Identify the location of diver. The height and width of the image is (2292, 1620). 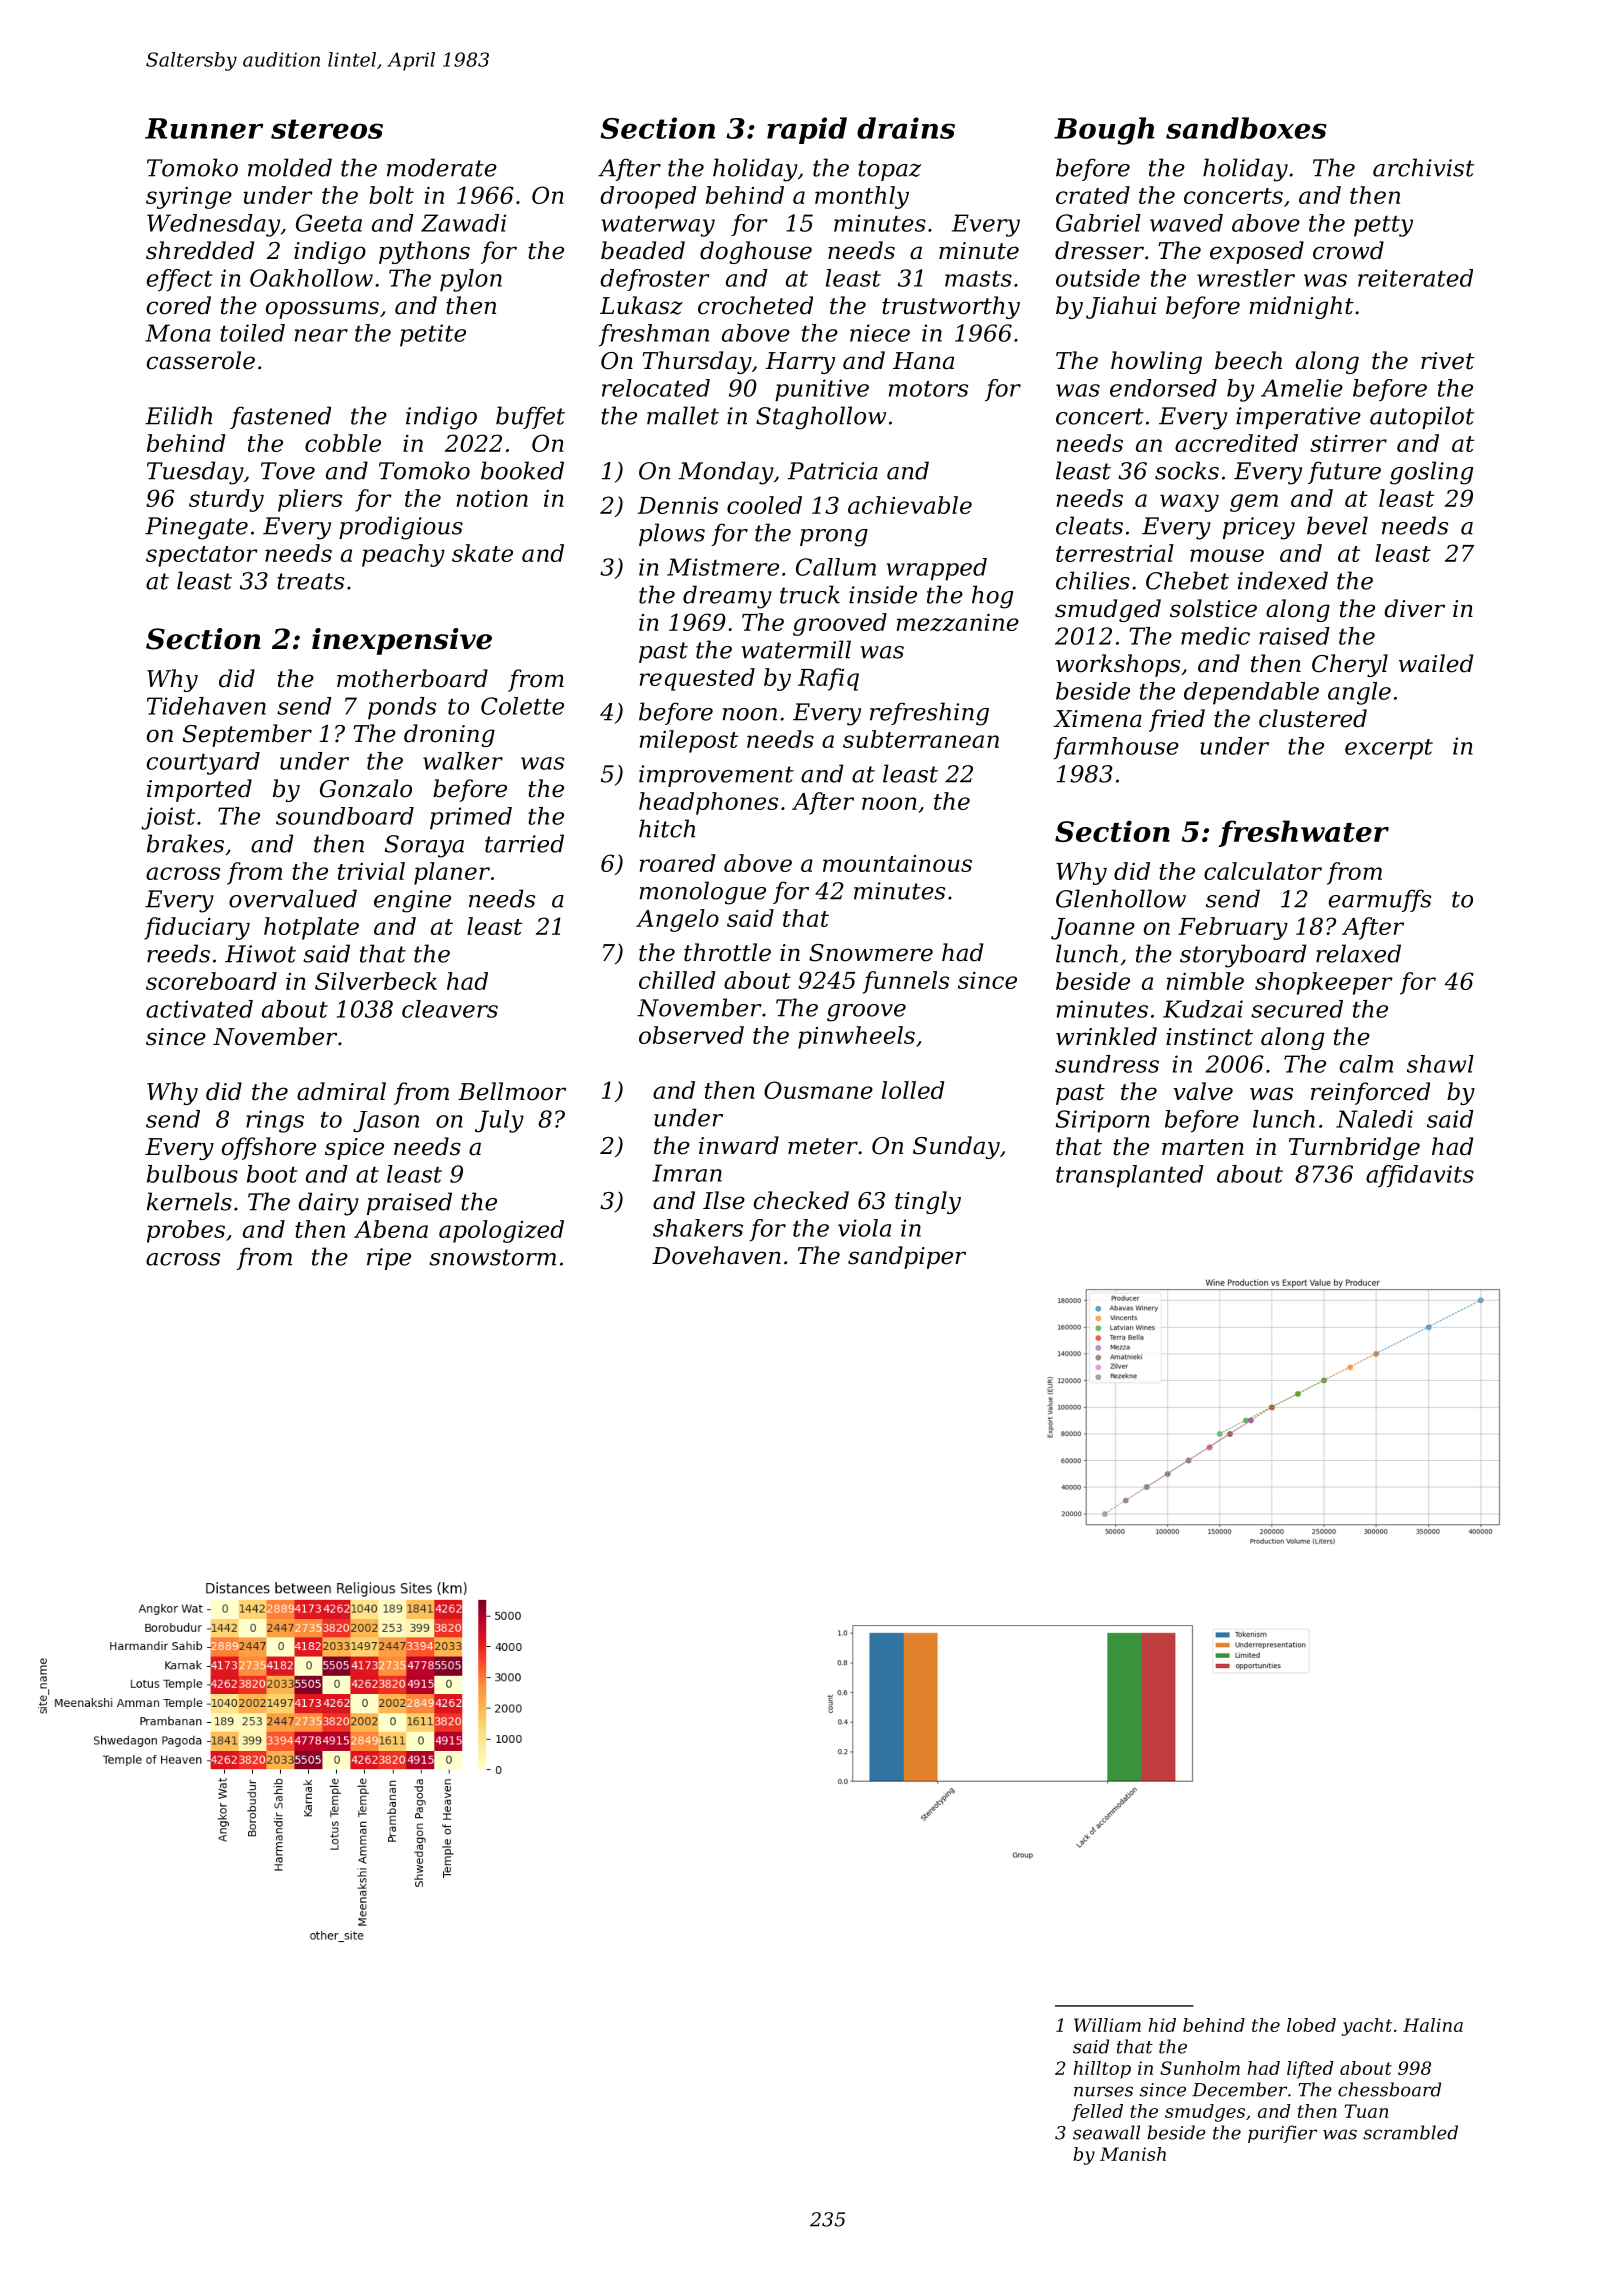
(1414, 608).
